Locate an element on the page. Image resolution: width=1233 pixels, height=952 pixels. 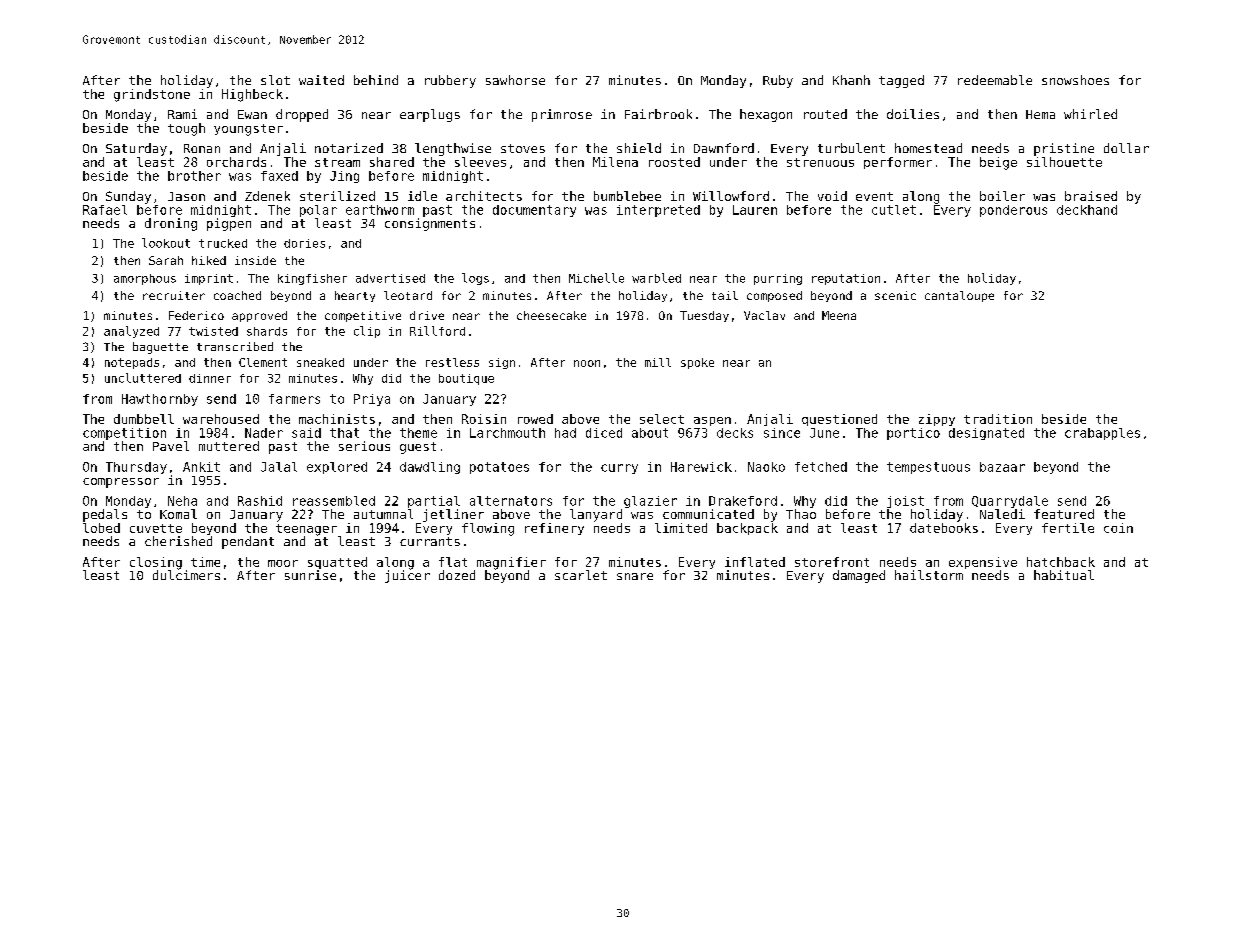
zippy is located at coordinates (937, 420).
